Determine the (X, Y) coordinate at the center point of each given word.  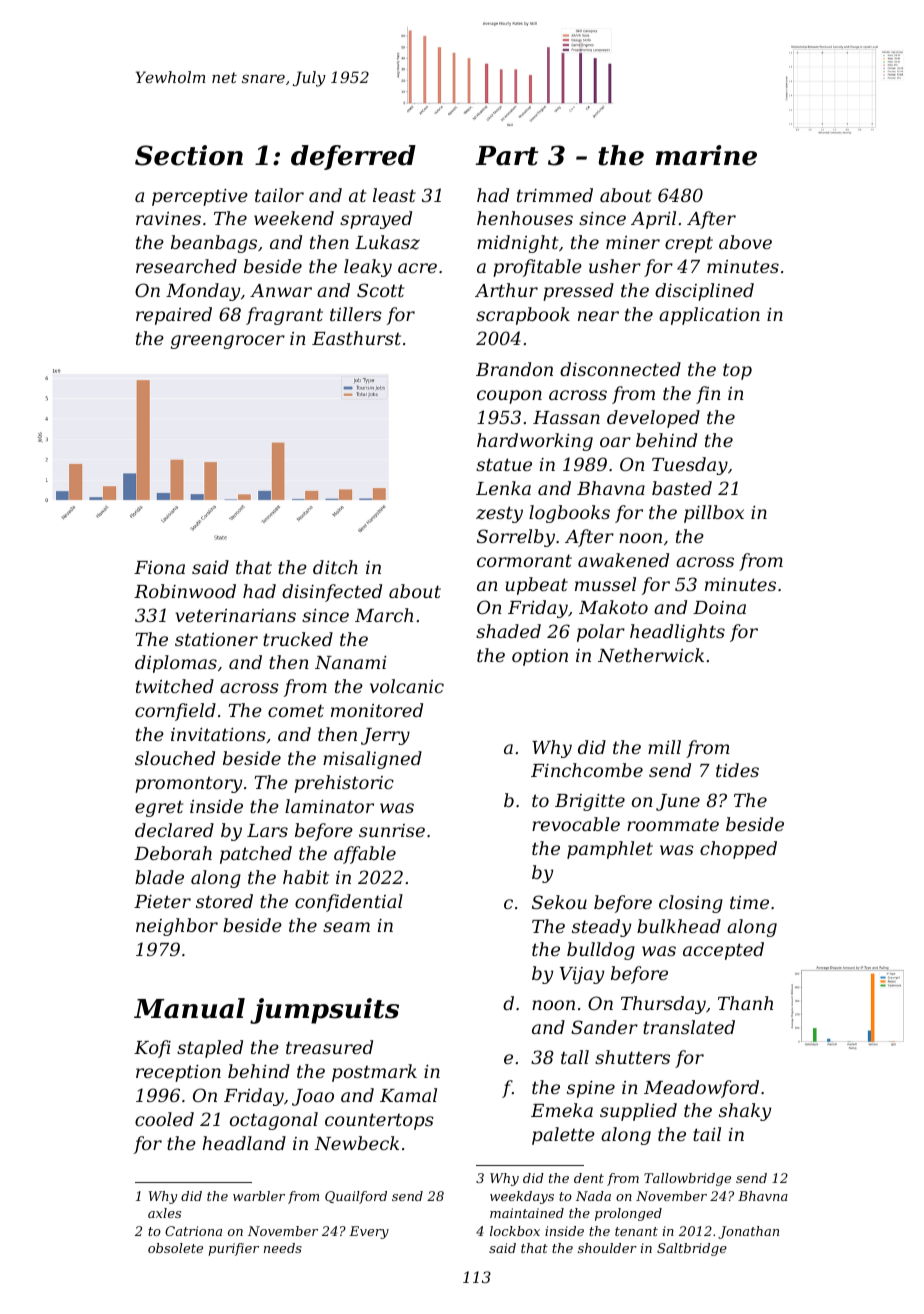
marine (706, 155)
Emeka (562, 1110)
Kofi (152, 1049)
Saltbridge (692, 1249)
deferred (353, 157)
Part (506, 156)
